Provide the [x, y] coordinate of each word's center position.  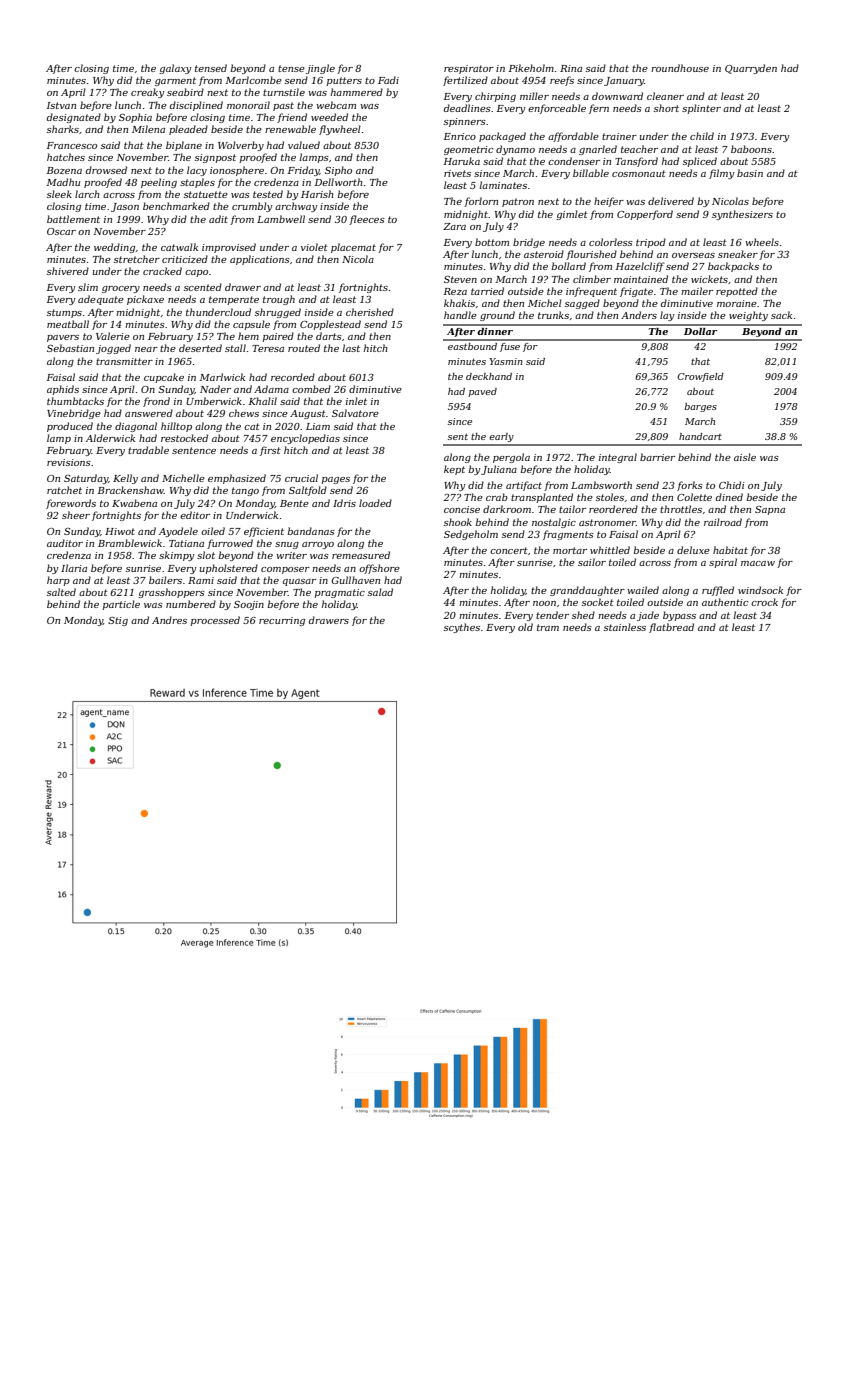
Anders [639, 315]
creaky [147, 93]
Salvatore [355, 413]
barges [700, 407]
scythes [462, 628]
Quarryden [751, 69]
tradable [148, 450]
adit [218, 219]
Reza [455, 291]
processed [215, 621]
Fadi [388, 80]
